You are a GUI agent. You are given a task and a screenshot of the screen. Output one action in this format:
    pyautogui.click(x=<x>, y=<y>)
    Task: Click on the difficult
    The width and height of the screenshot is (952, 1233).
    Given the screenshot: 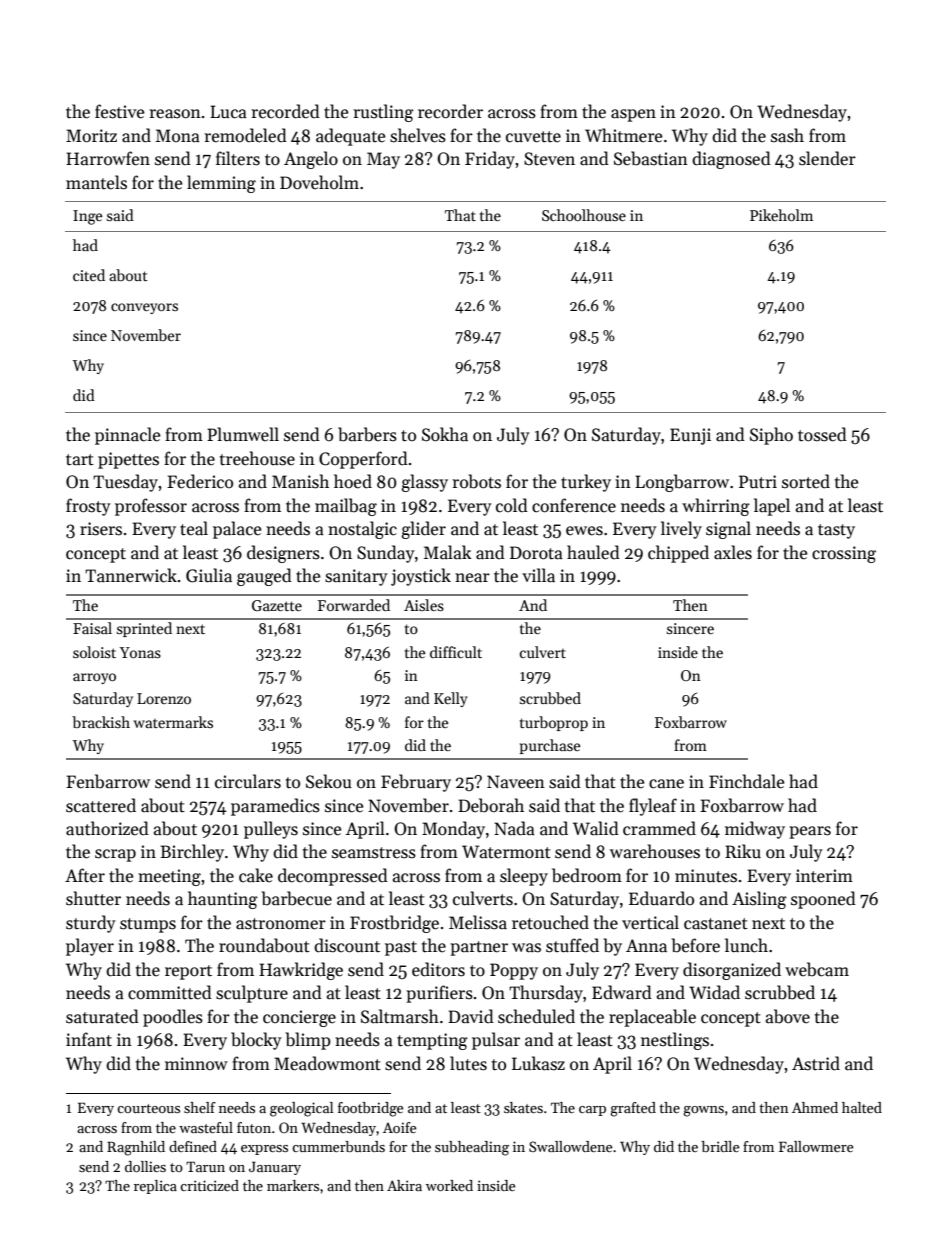 What is the action you would take?
    pyautogui.click(x=456, y=652)
